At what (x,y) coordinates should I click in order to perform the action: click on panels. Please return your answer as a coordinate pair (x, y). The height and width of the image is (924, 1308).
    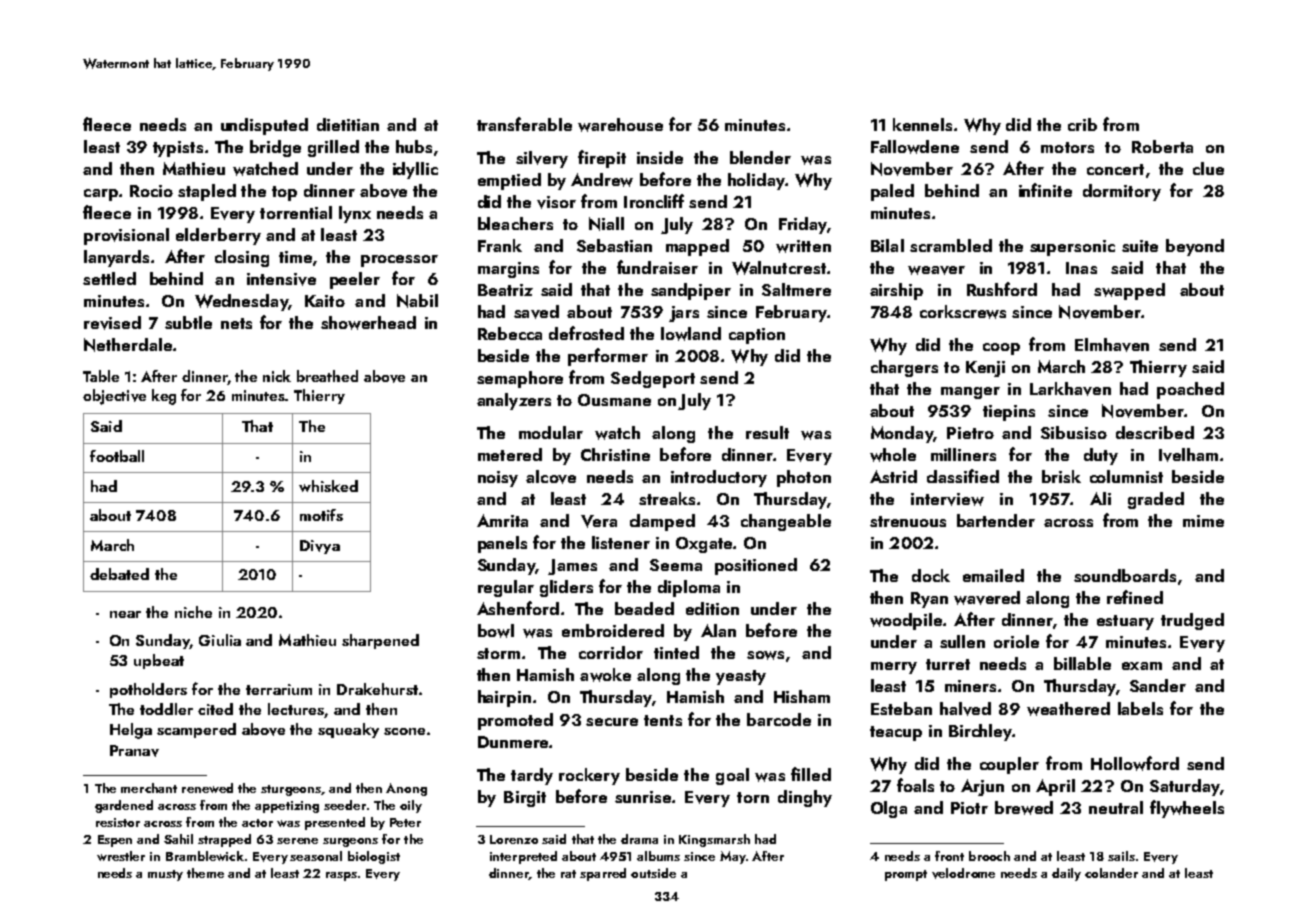
    Looking at the image, I should click on (502, 544).
